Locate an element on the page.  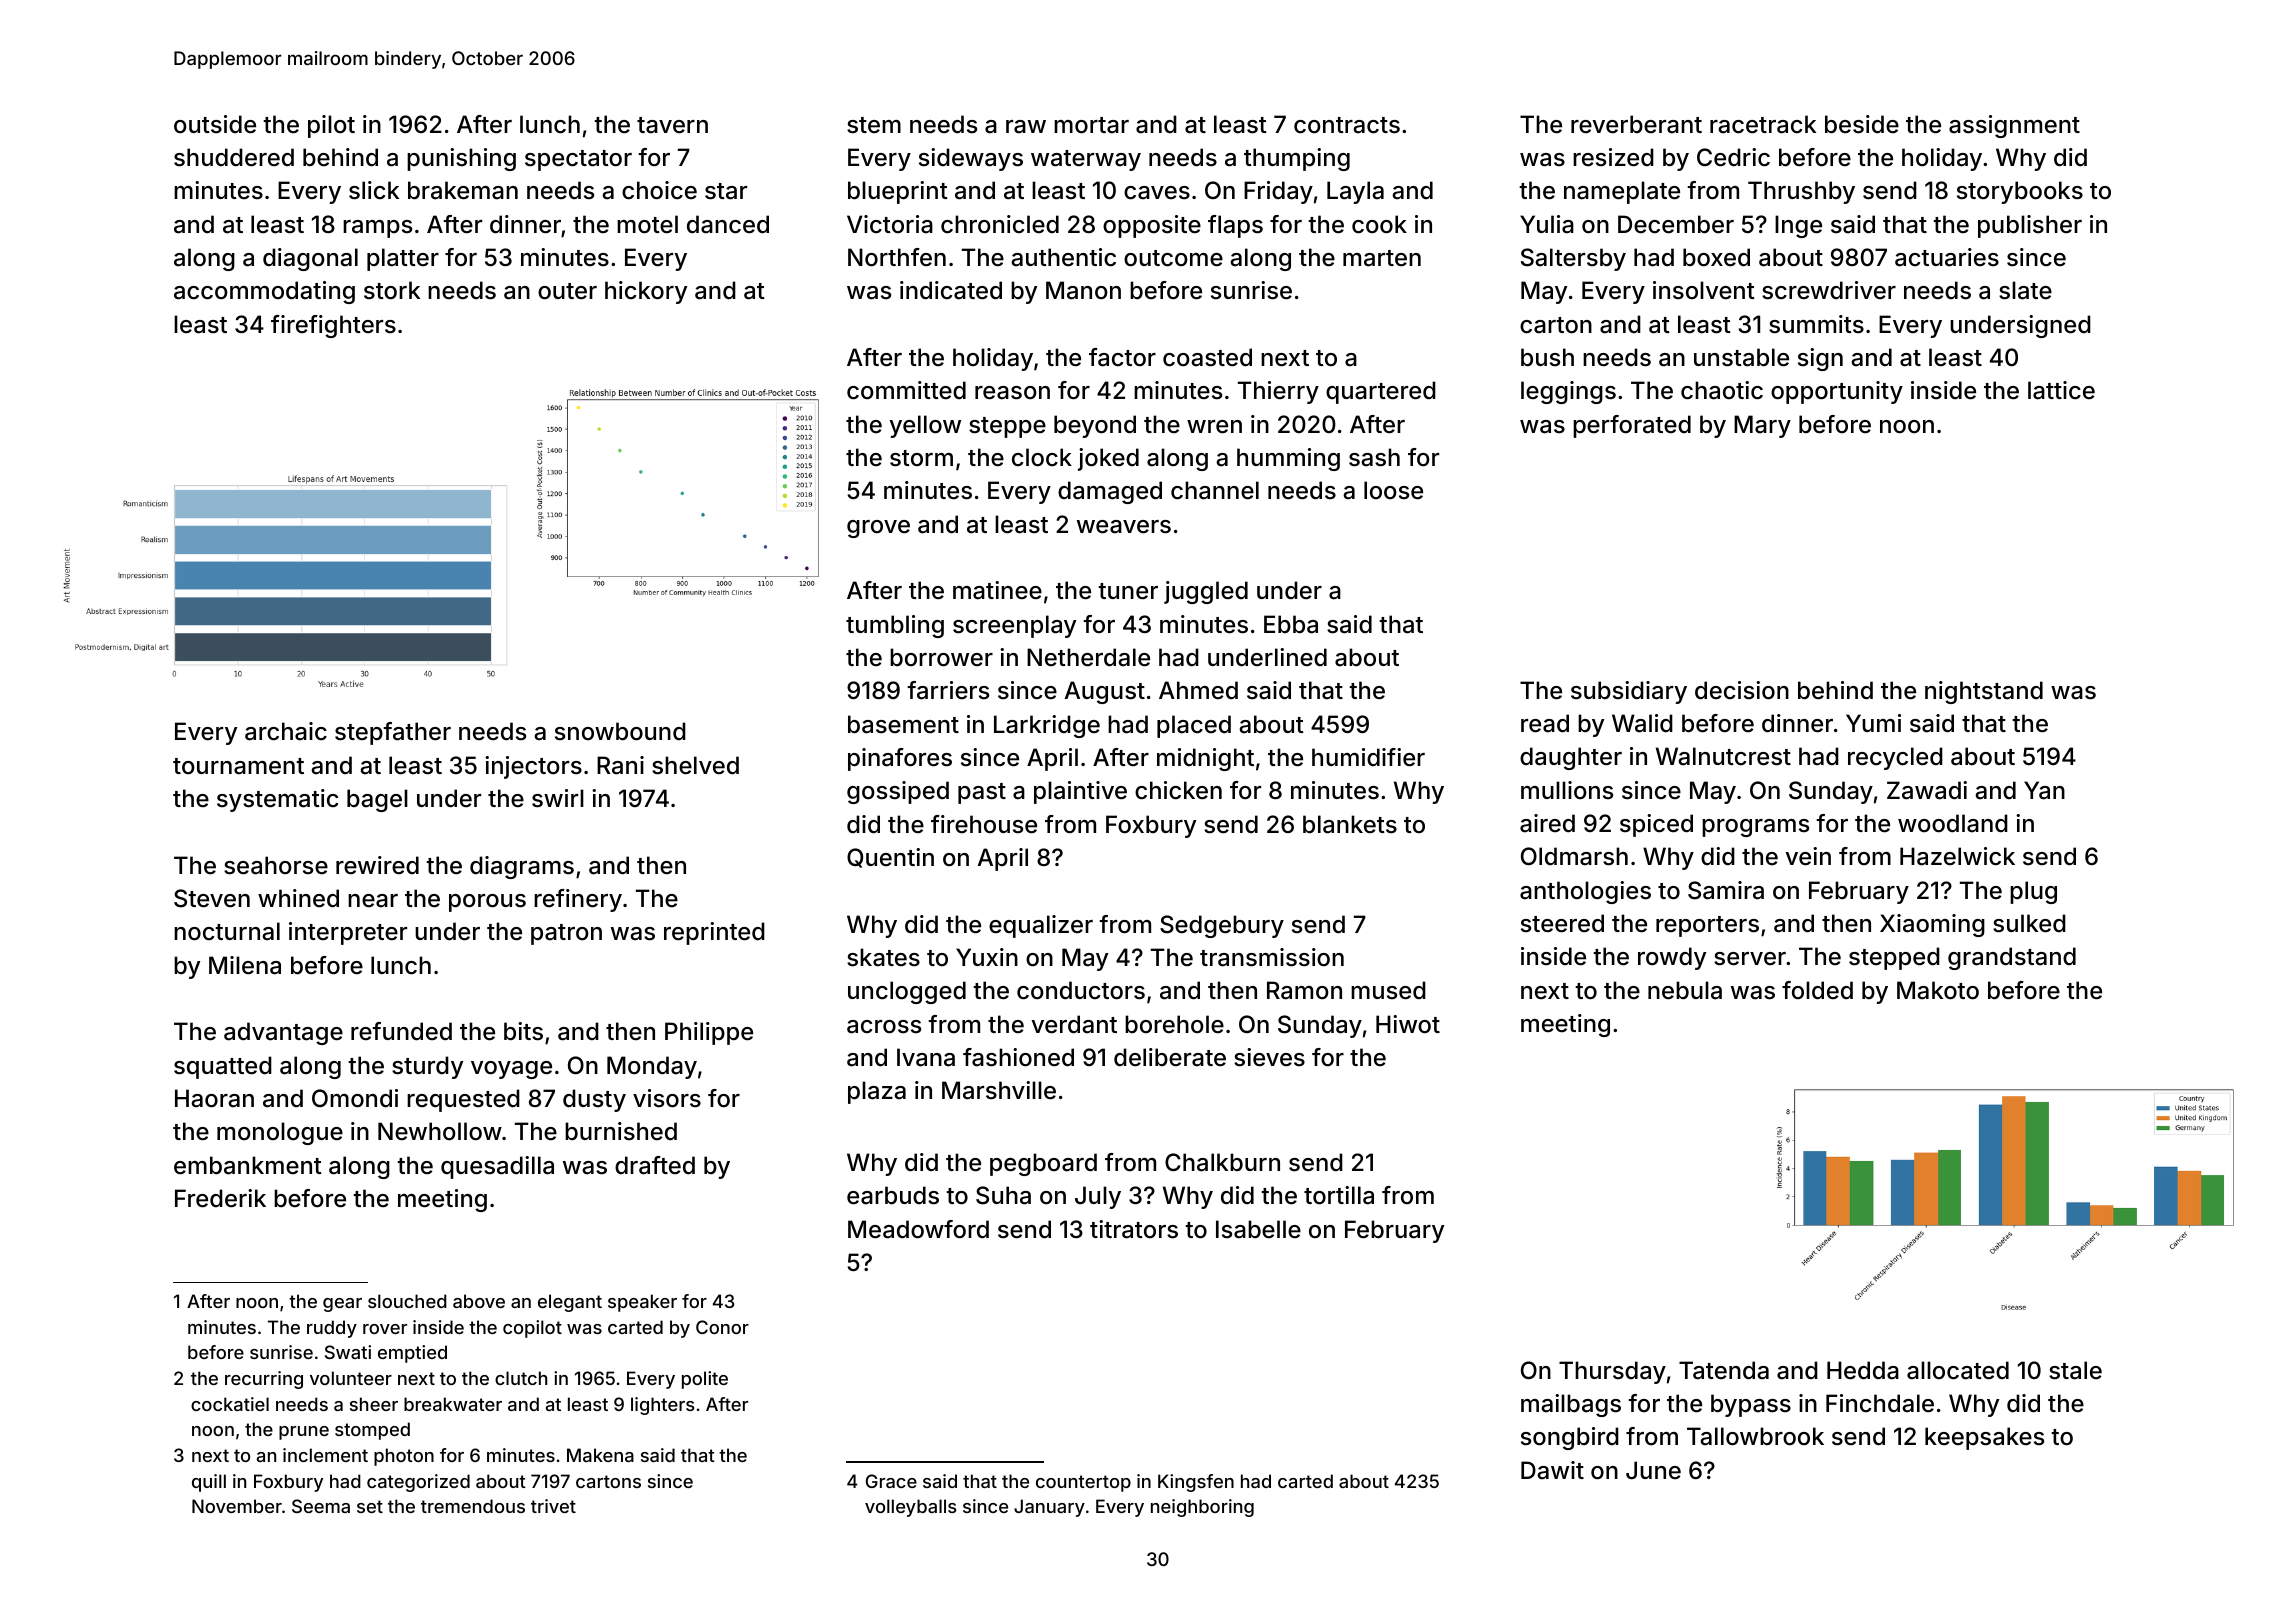
elegant is located at coordinates (570, 1303).
